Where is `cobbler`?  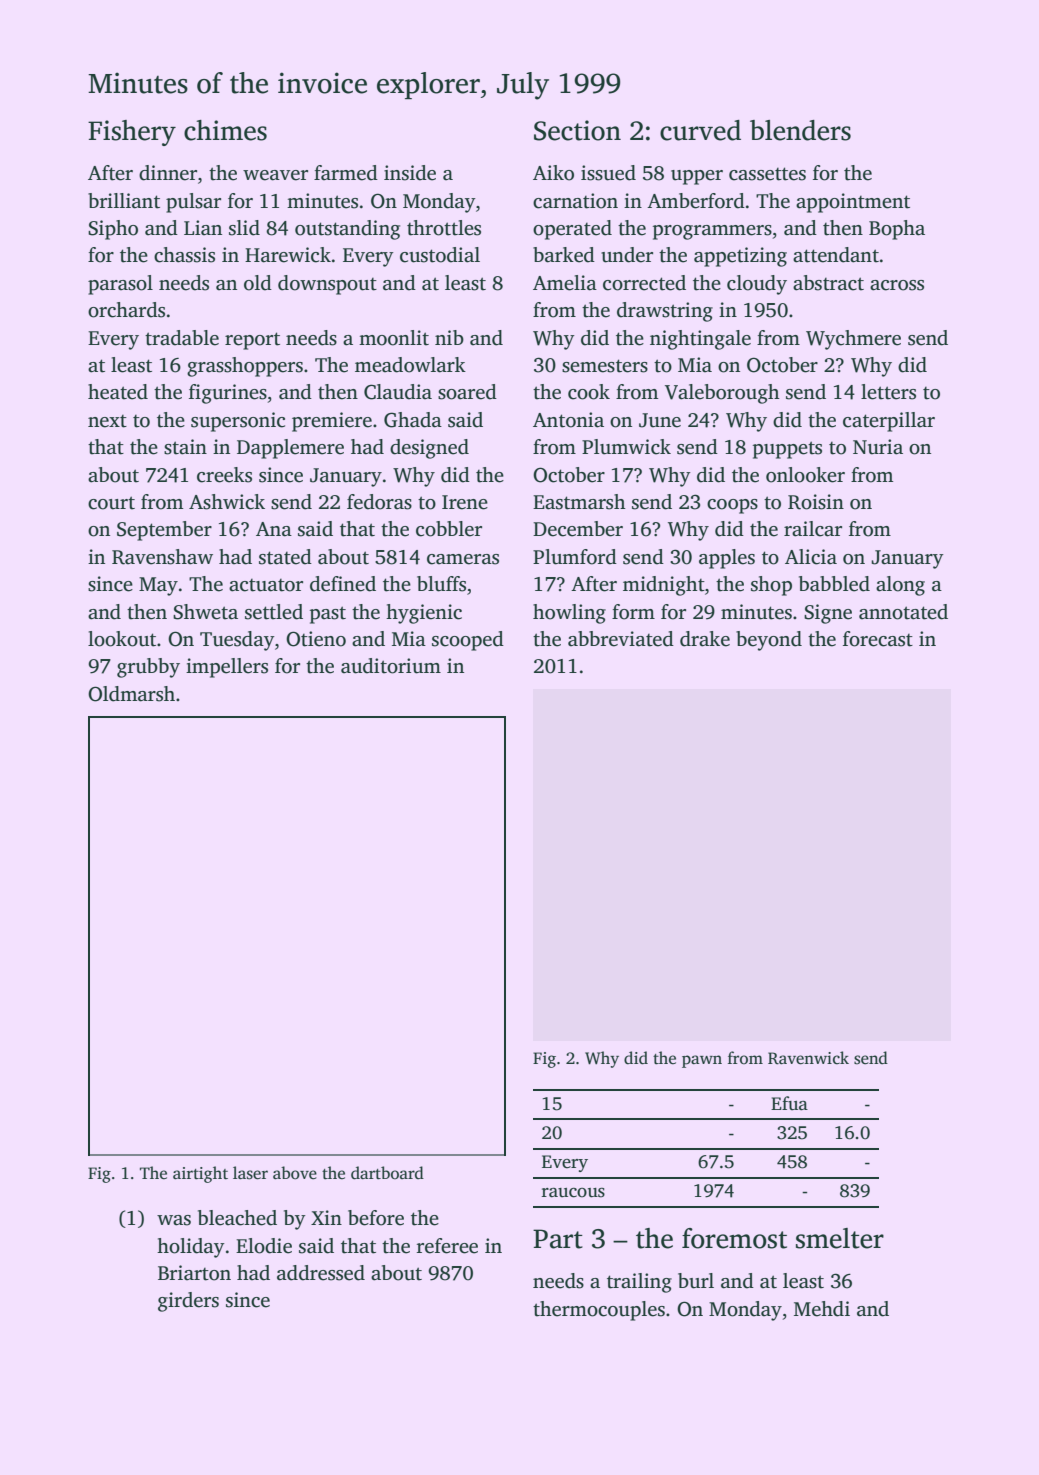
cobbler is located at coordinates (449, 529).
